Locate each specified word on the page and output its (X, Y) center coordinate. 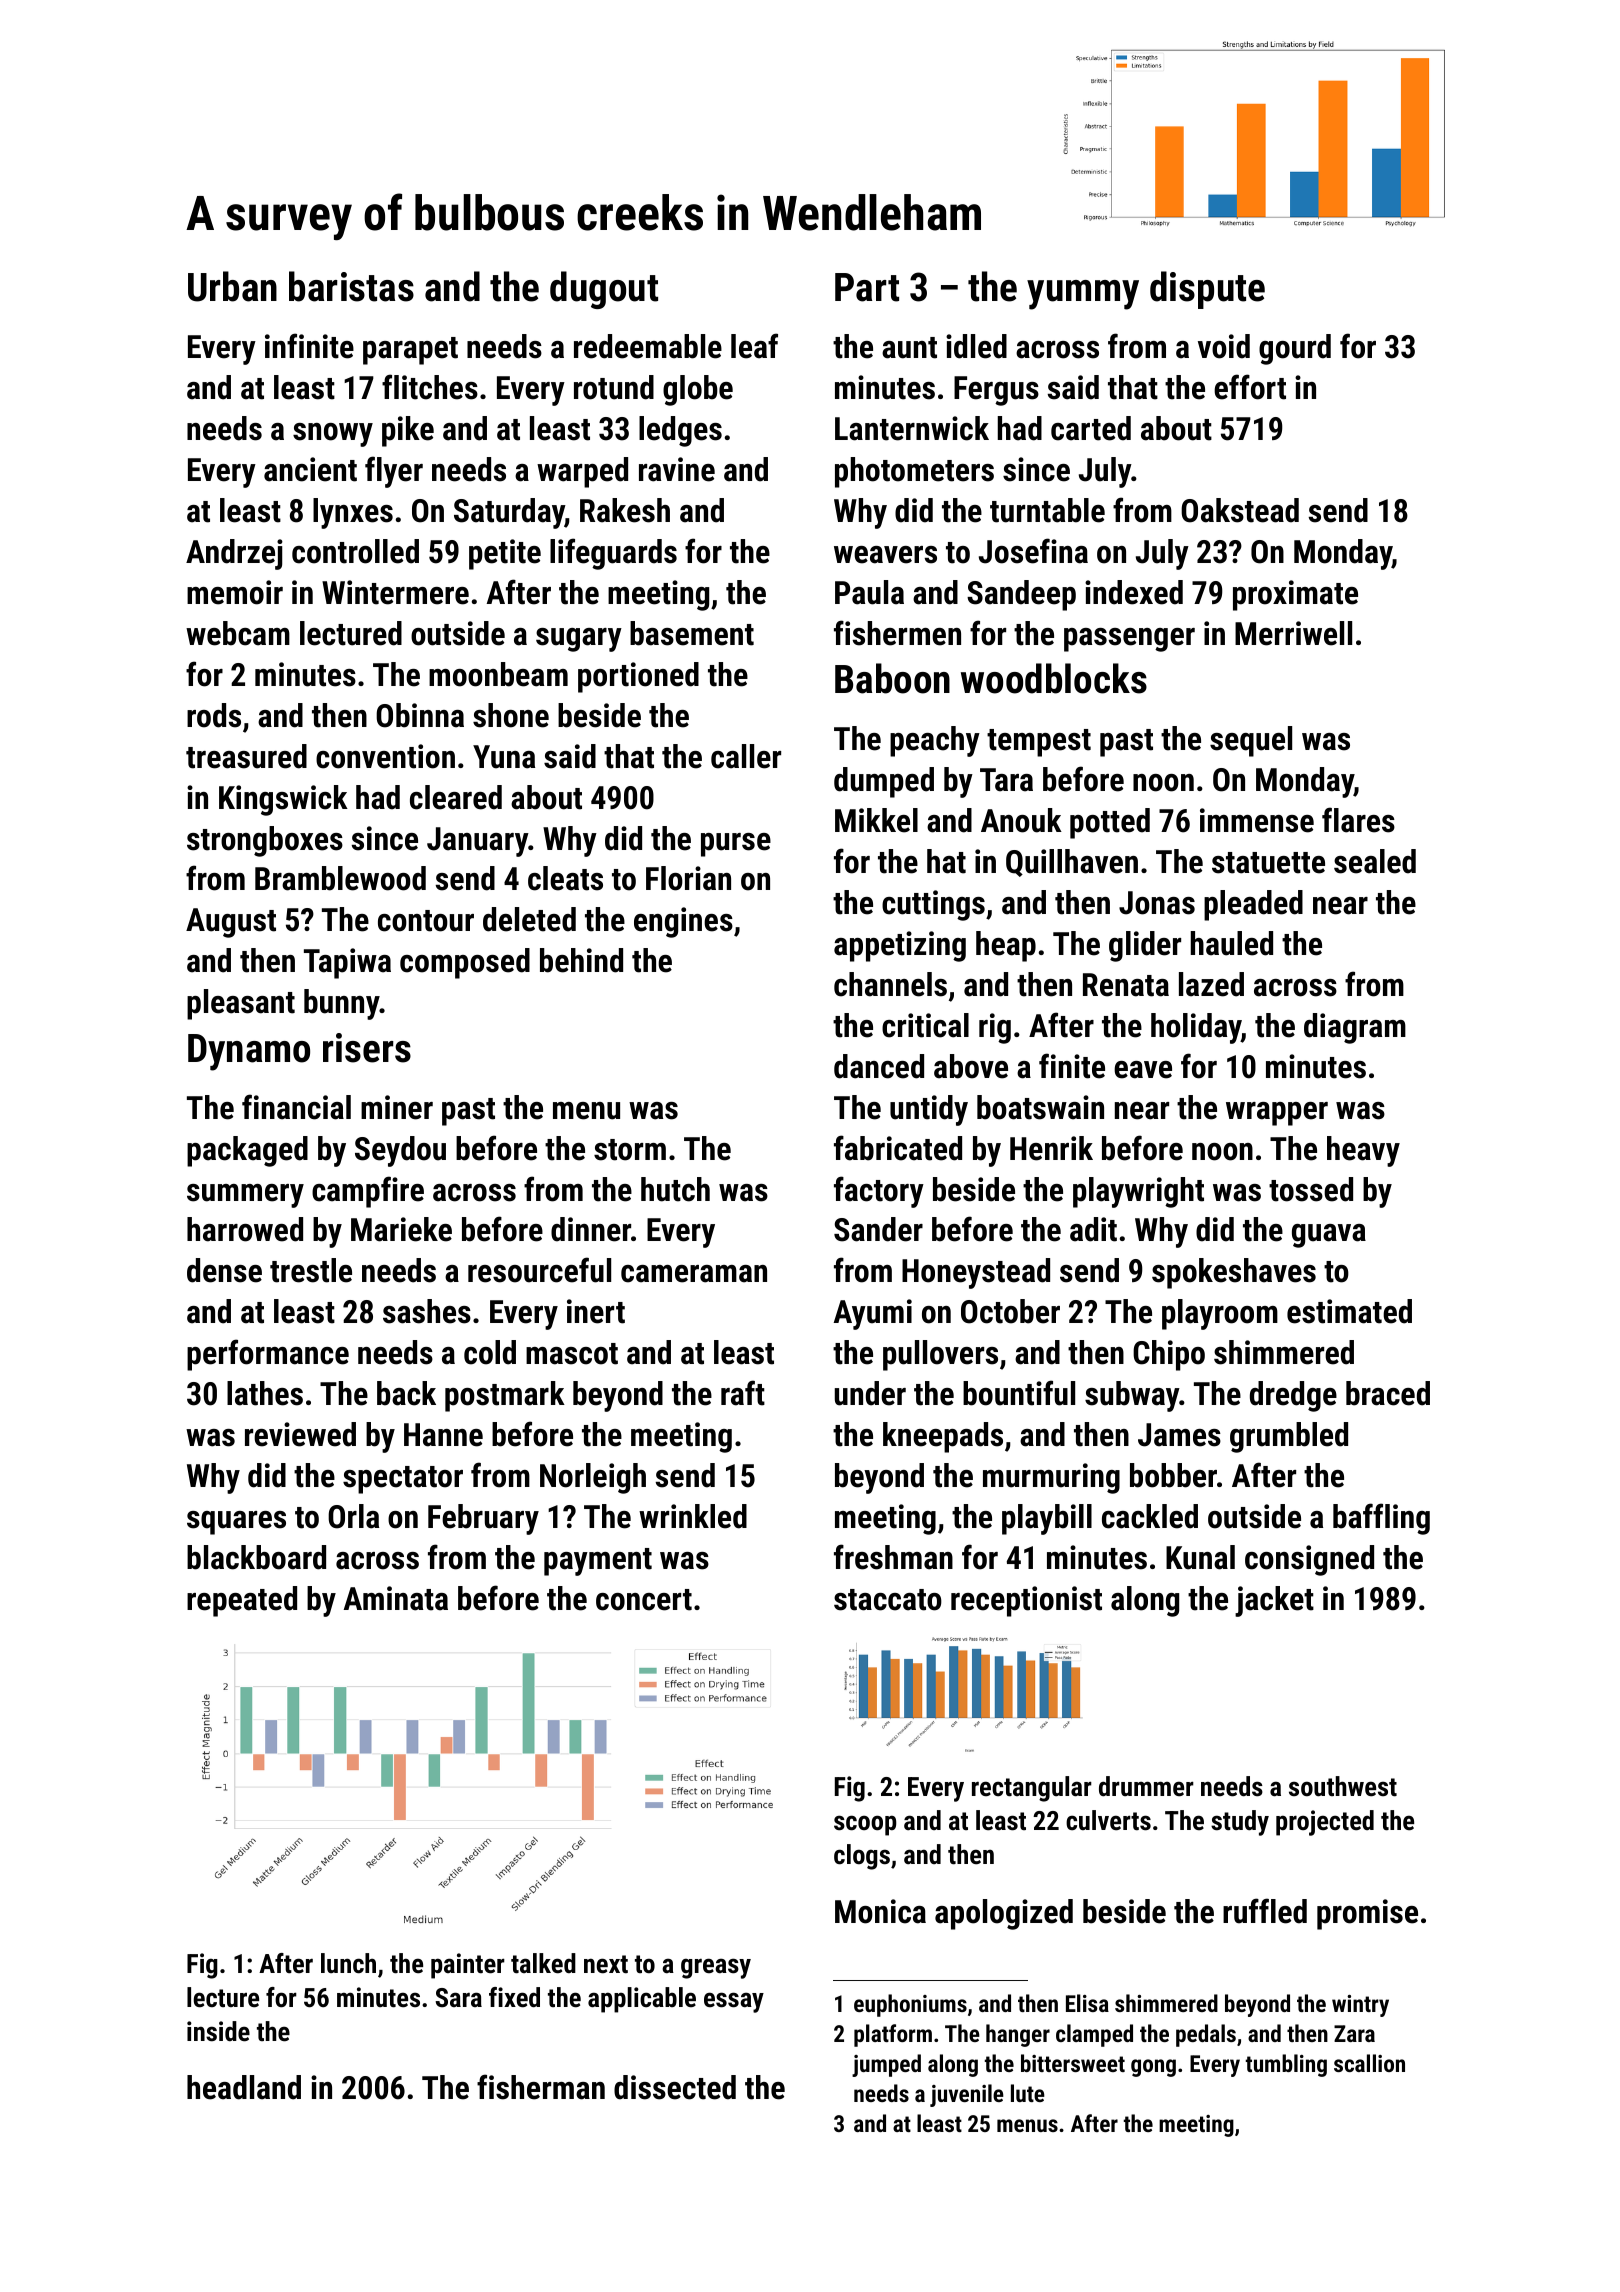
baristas (351, 286)
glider (1145, 946)
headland (244, 2087)
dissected (675, 2087)
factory (879, 1192)
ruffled (1265, 1911)
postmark (505, 1396)
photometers (914, 472)
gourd (1295, 349)
